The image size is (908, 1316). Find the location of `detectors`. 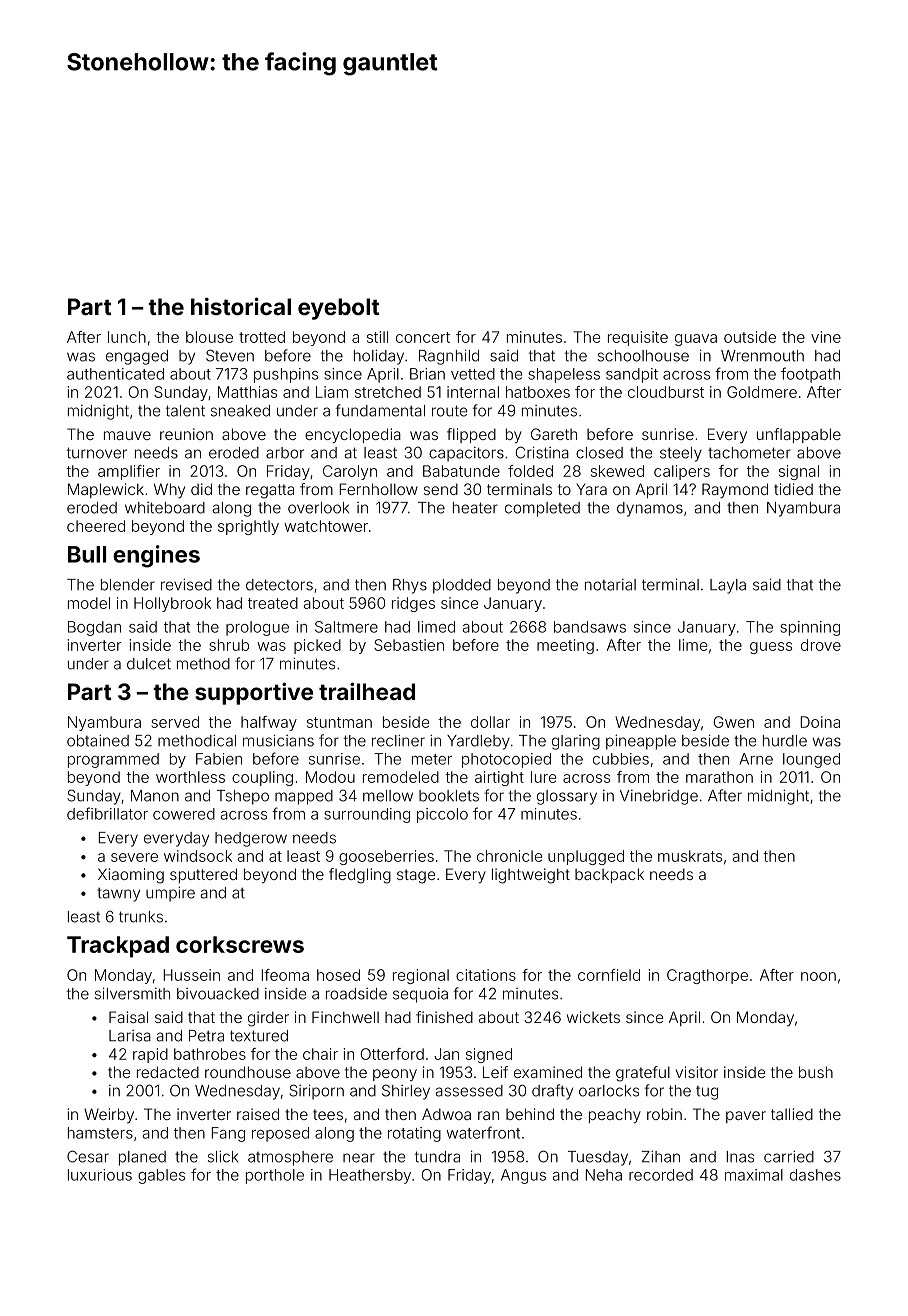

detectors is located at coordinates (279, 585).
